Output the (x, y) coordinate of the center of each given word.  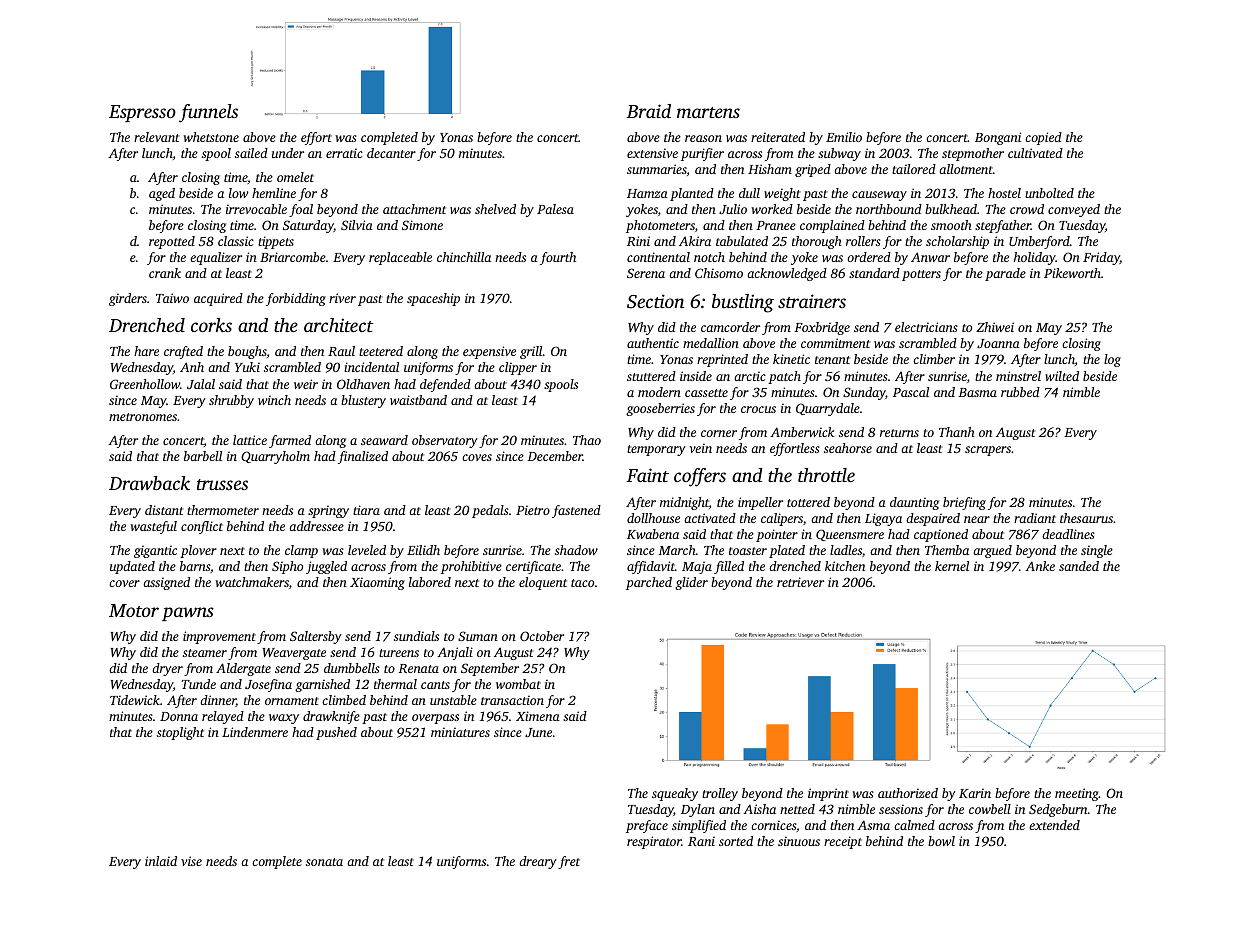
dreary (538, 862)
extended (1054, 825)
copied (1043, 138)
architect (338, 325)
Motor (134, 610)
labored (430, 582)
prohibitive (471, 567)
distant (164, 510)
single (1097, 551)
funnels (208, 113)
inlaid (161, 861)
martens (708, 112)
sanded (1079, 566)
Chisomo (719, 273)
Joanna (998, 343)
